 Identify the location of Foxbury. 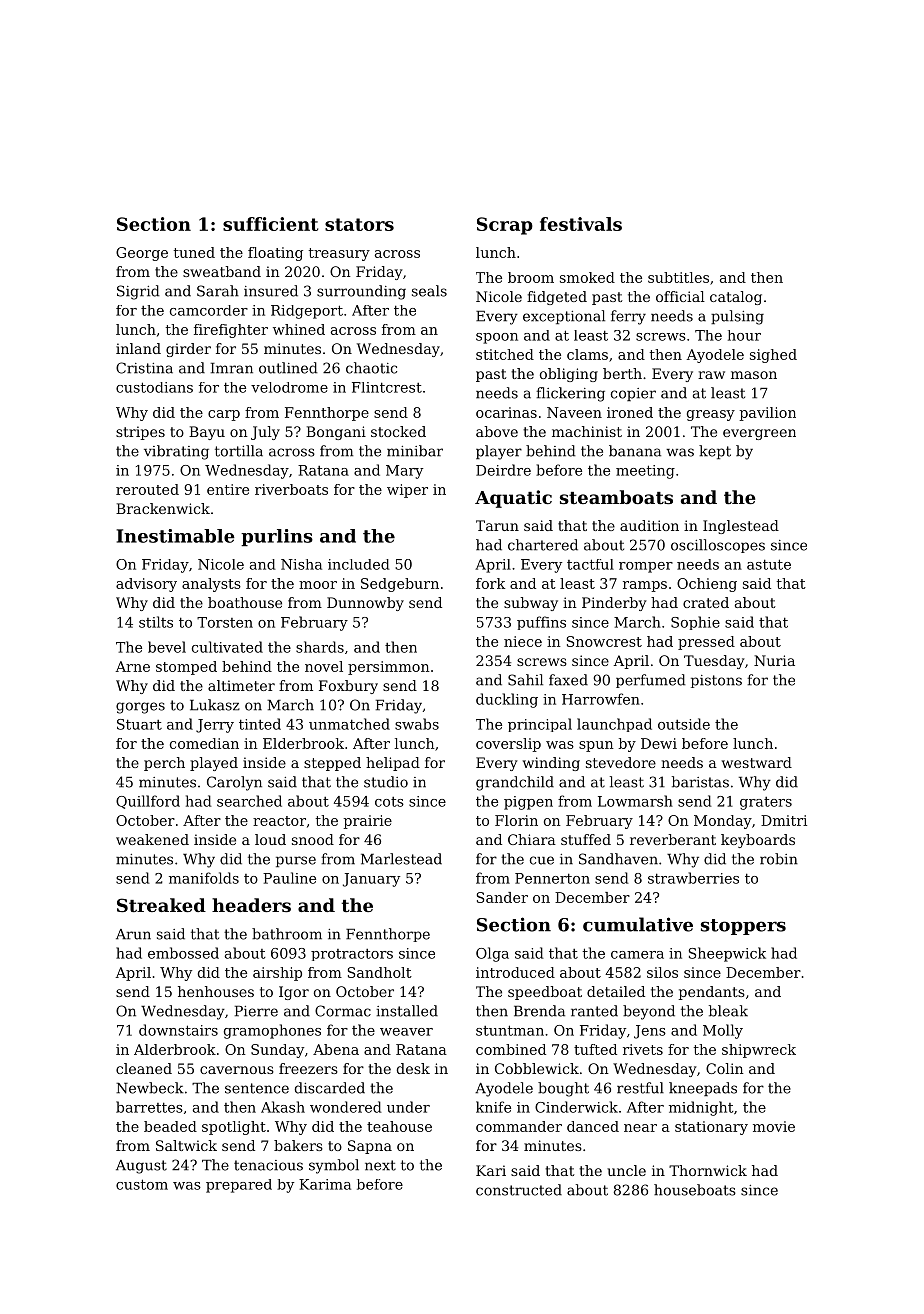
(348, 687).
